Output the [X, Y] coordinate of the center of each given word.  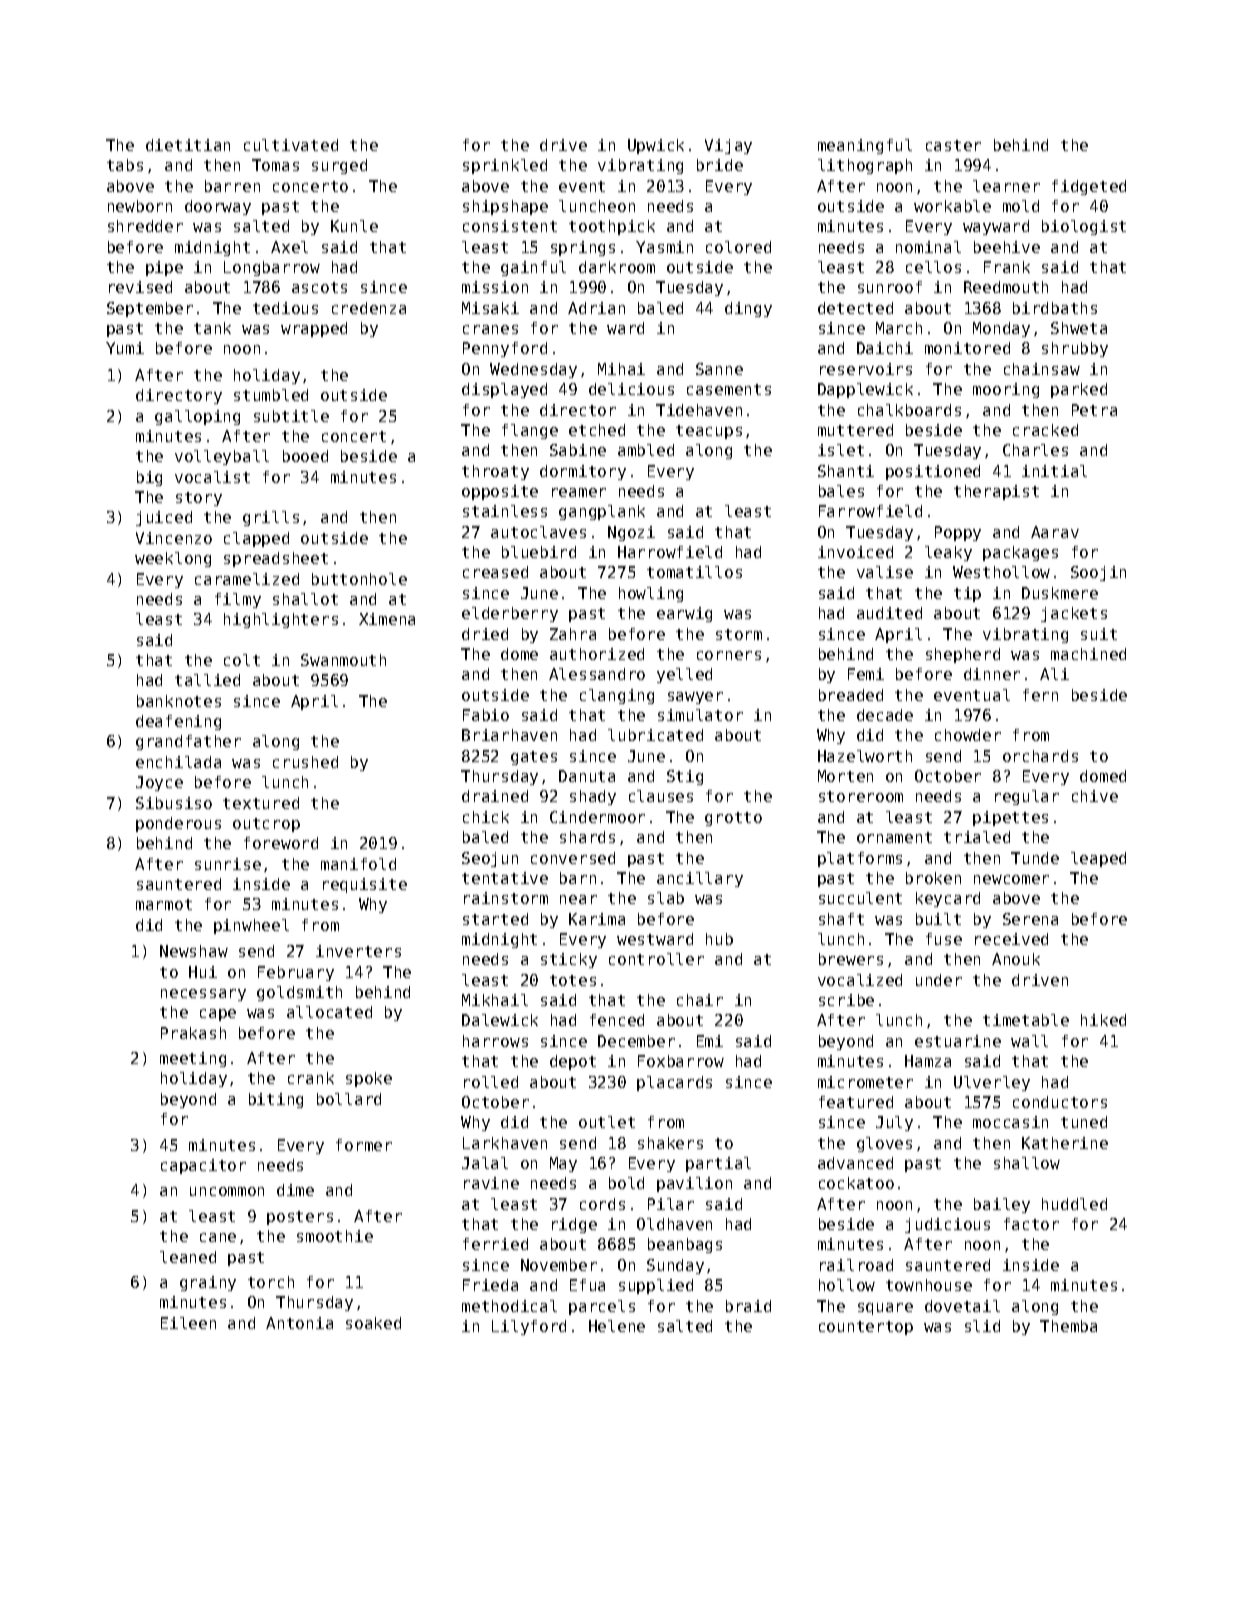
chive [1095, 796]
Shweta [1079, 328]
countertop [866, 1328]
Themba [1068, 1326]
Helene [617, 1326]
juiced [164, 518]
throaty [495, 472]
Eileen [188, 1323]
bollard [349, 1099]
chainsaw [1042, 369]
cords [602, 1204]
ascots [319, 287]
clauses [661, 796]
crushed [305, 762]
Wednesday [533, 370]
